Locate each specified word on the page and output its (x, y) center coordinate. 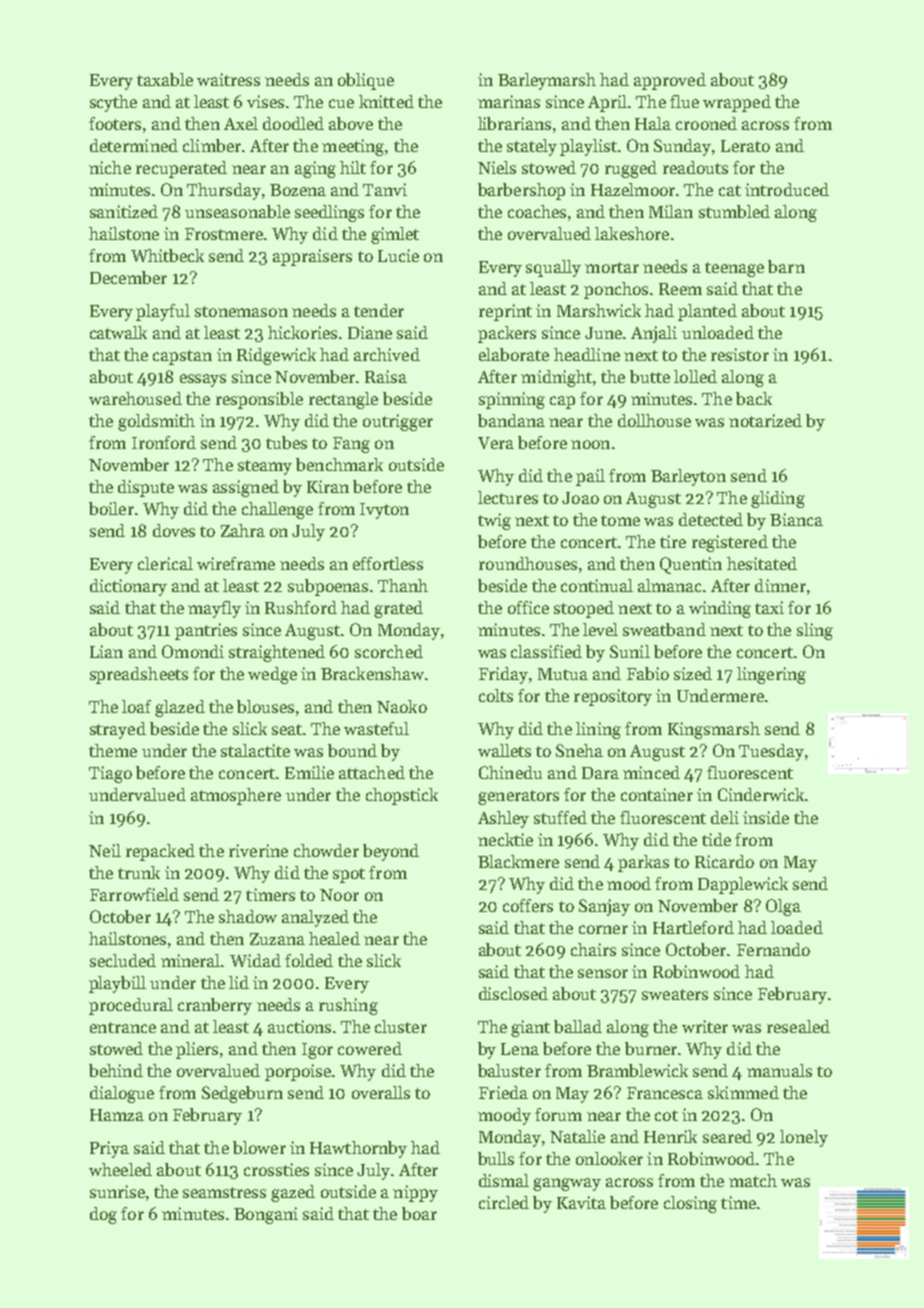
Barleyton (688, 477)
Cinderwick (761, 794)
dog (103, 1215)
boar (419, 1213)
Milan (671, 211)
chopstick (402, 796)
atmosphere (236, 796)
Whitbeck (167, 255)
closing (690, 1204)
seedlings (329, 213)
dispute (146, 488)
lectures (508, 497)
